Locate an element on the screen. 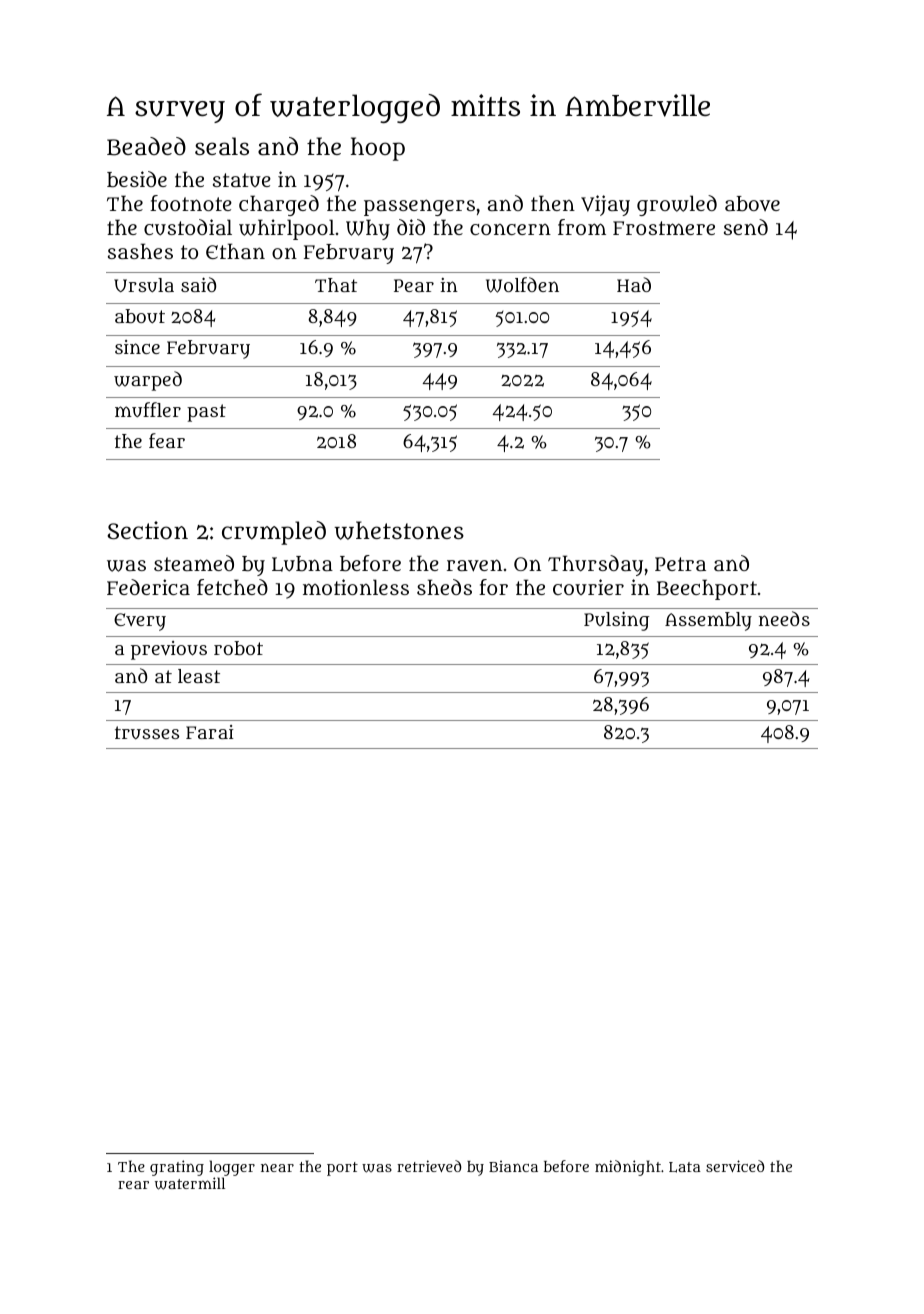  grating is located at coordinates (177, 1168).
